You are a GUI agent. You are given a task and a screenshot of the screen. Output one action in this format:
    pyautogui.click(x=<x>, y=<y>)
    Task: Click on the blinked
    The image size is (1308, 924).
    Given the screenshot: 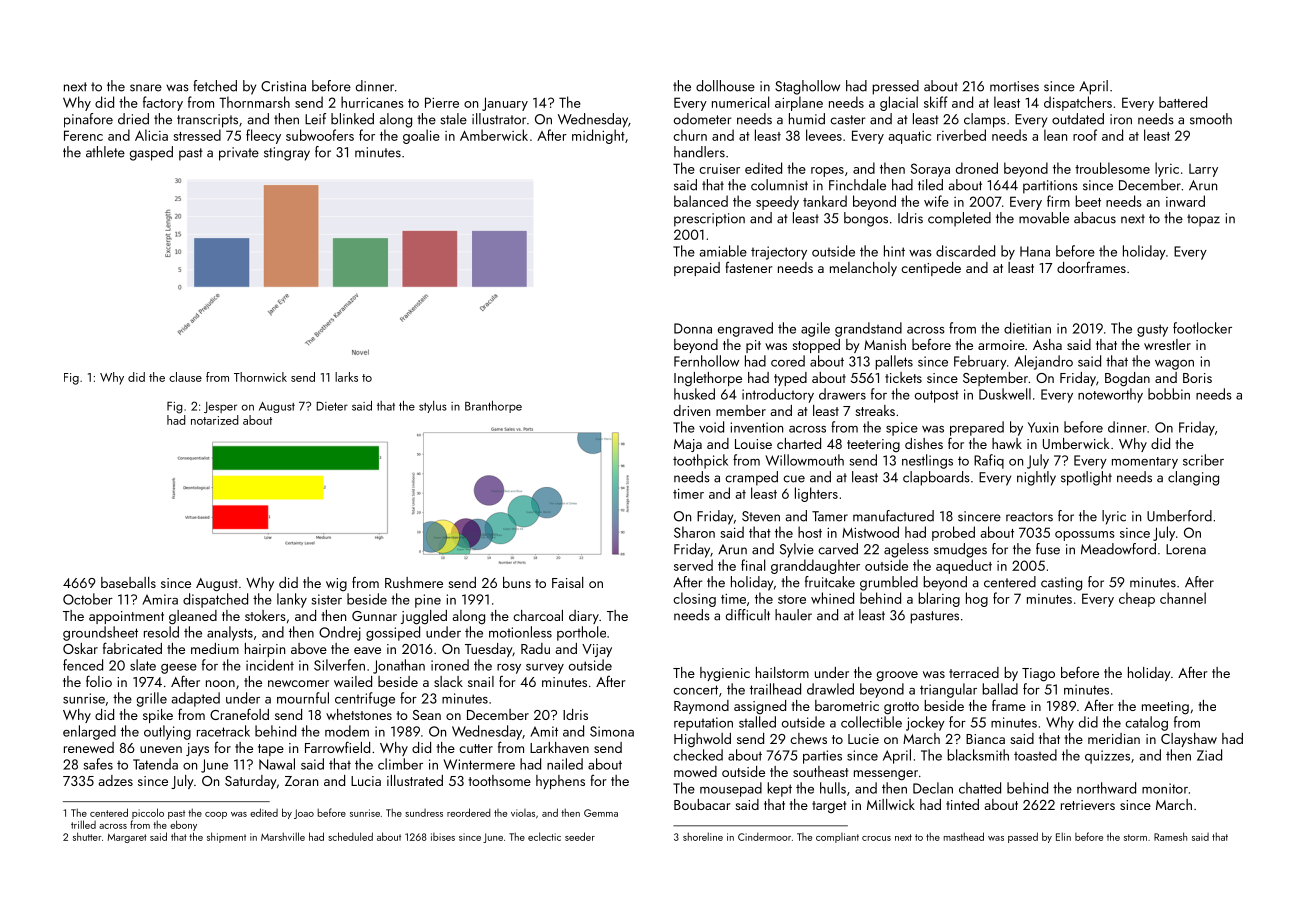 What is the action you would take?
    pyautogui.click(x=352, y=119)
